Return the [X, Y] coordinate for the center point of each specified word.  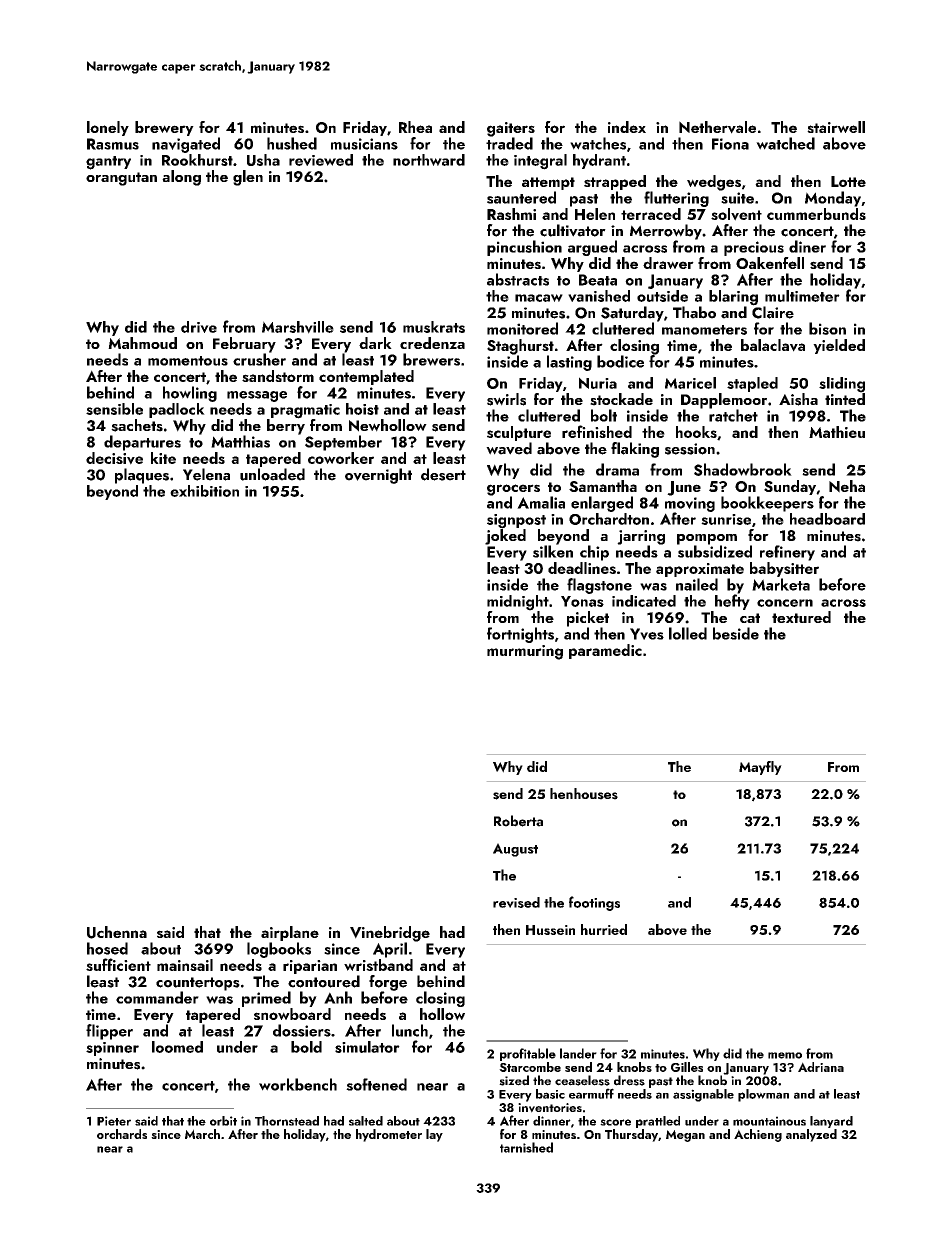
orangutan [121, 179]
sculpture [519, 433]
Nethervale [717, 127]
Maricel [690, 383]
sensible [114, 409]
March [202, 1134]
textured [801, 617]
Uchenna [117, 932]
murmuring [525, 652]
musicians [364, 144]
